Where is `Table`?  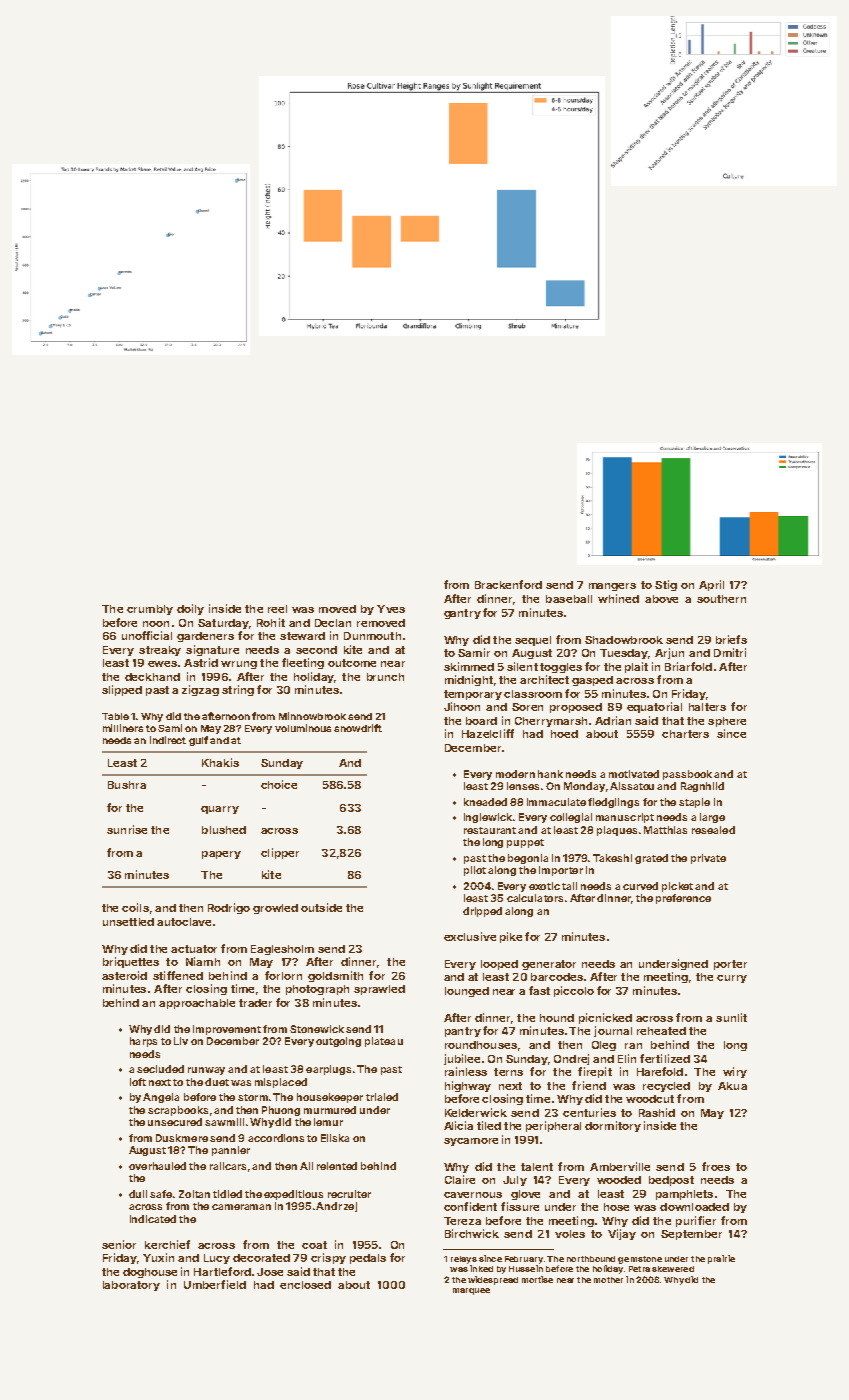
Table is located at coordinates (115, 716).
